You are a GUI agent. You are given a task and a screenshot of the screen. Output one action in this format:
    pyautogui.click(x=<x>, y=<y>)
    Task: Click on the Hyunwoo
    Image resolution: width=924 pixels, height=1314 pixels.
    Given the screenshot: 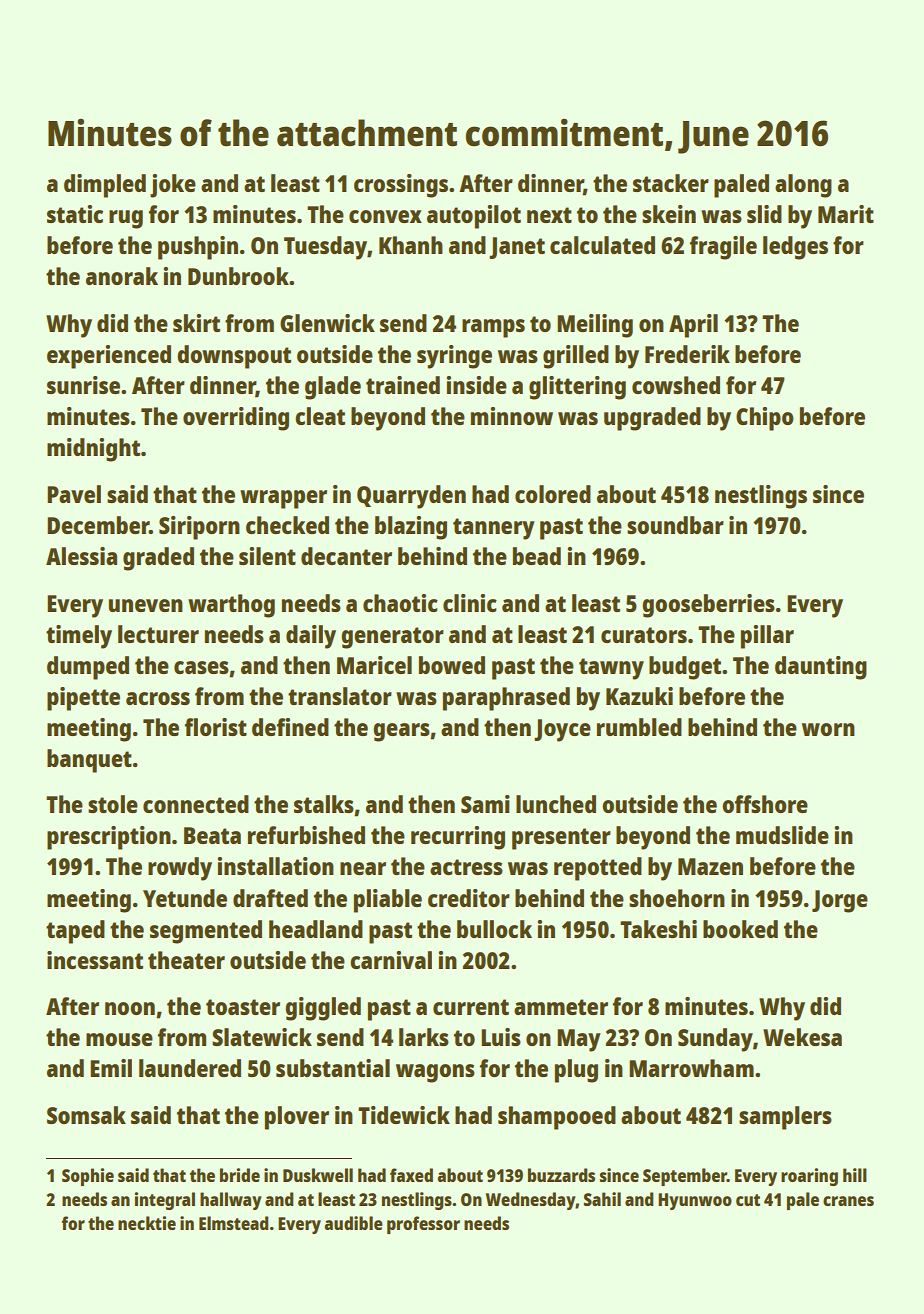 What is the action you would take?
    pyautogui.click(x=695, y=1201)
